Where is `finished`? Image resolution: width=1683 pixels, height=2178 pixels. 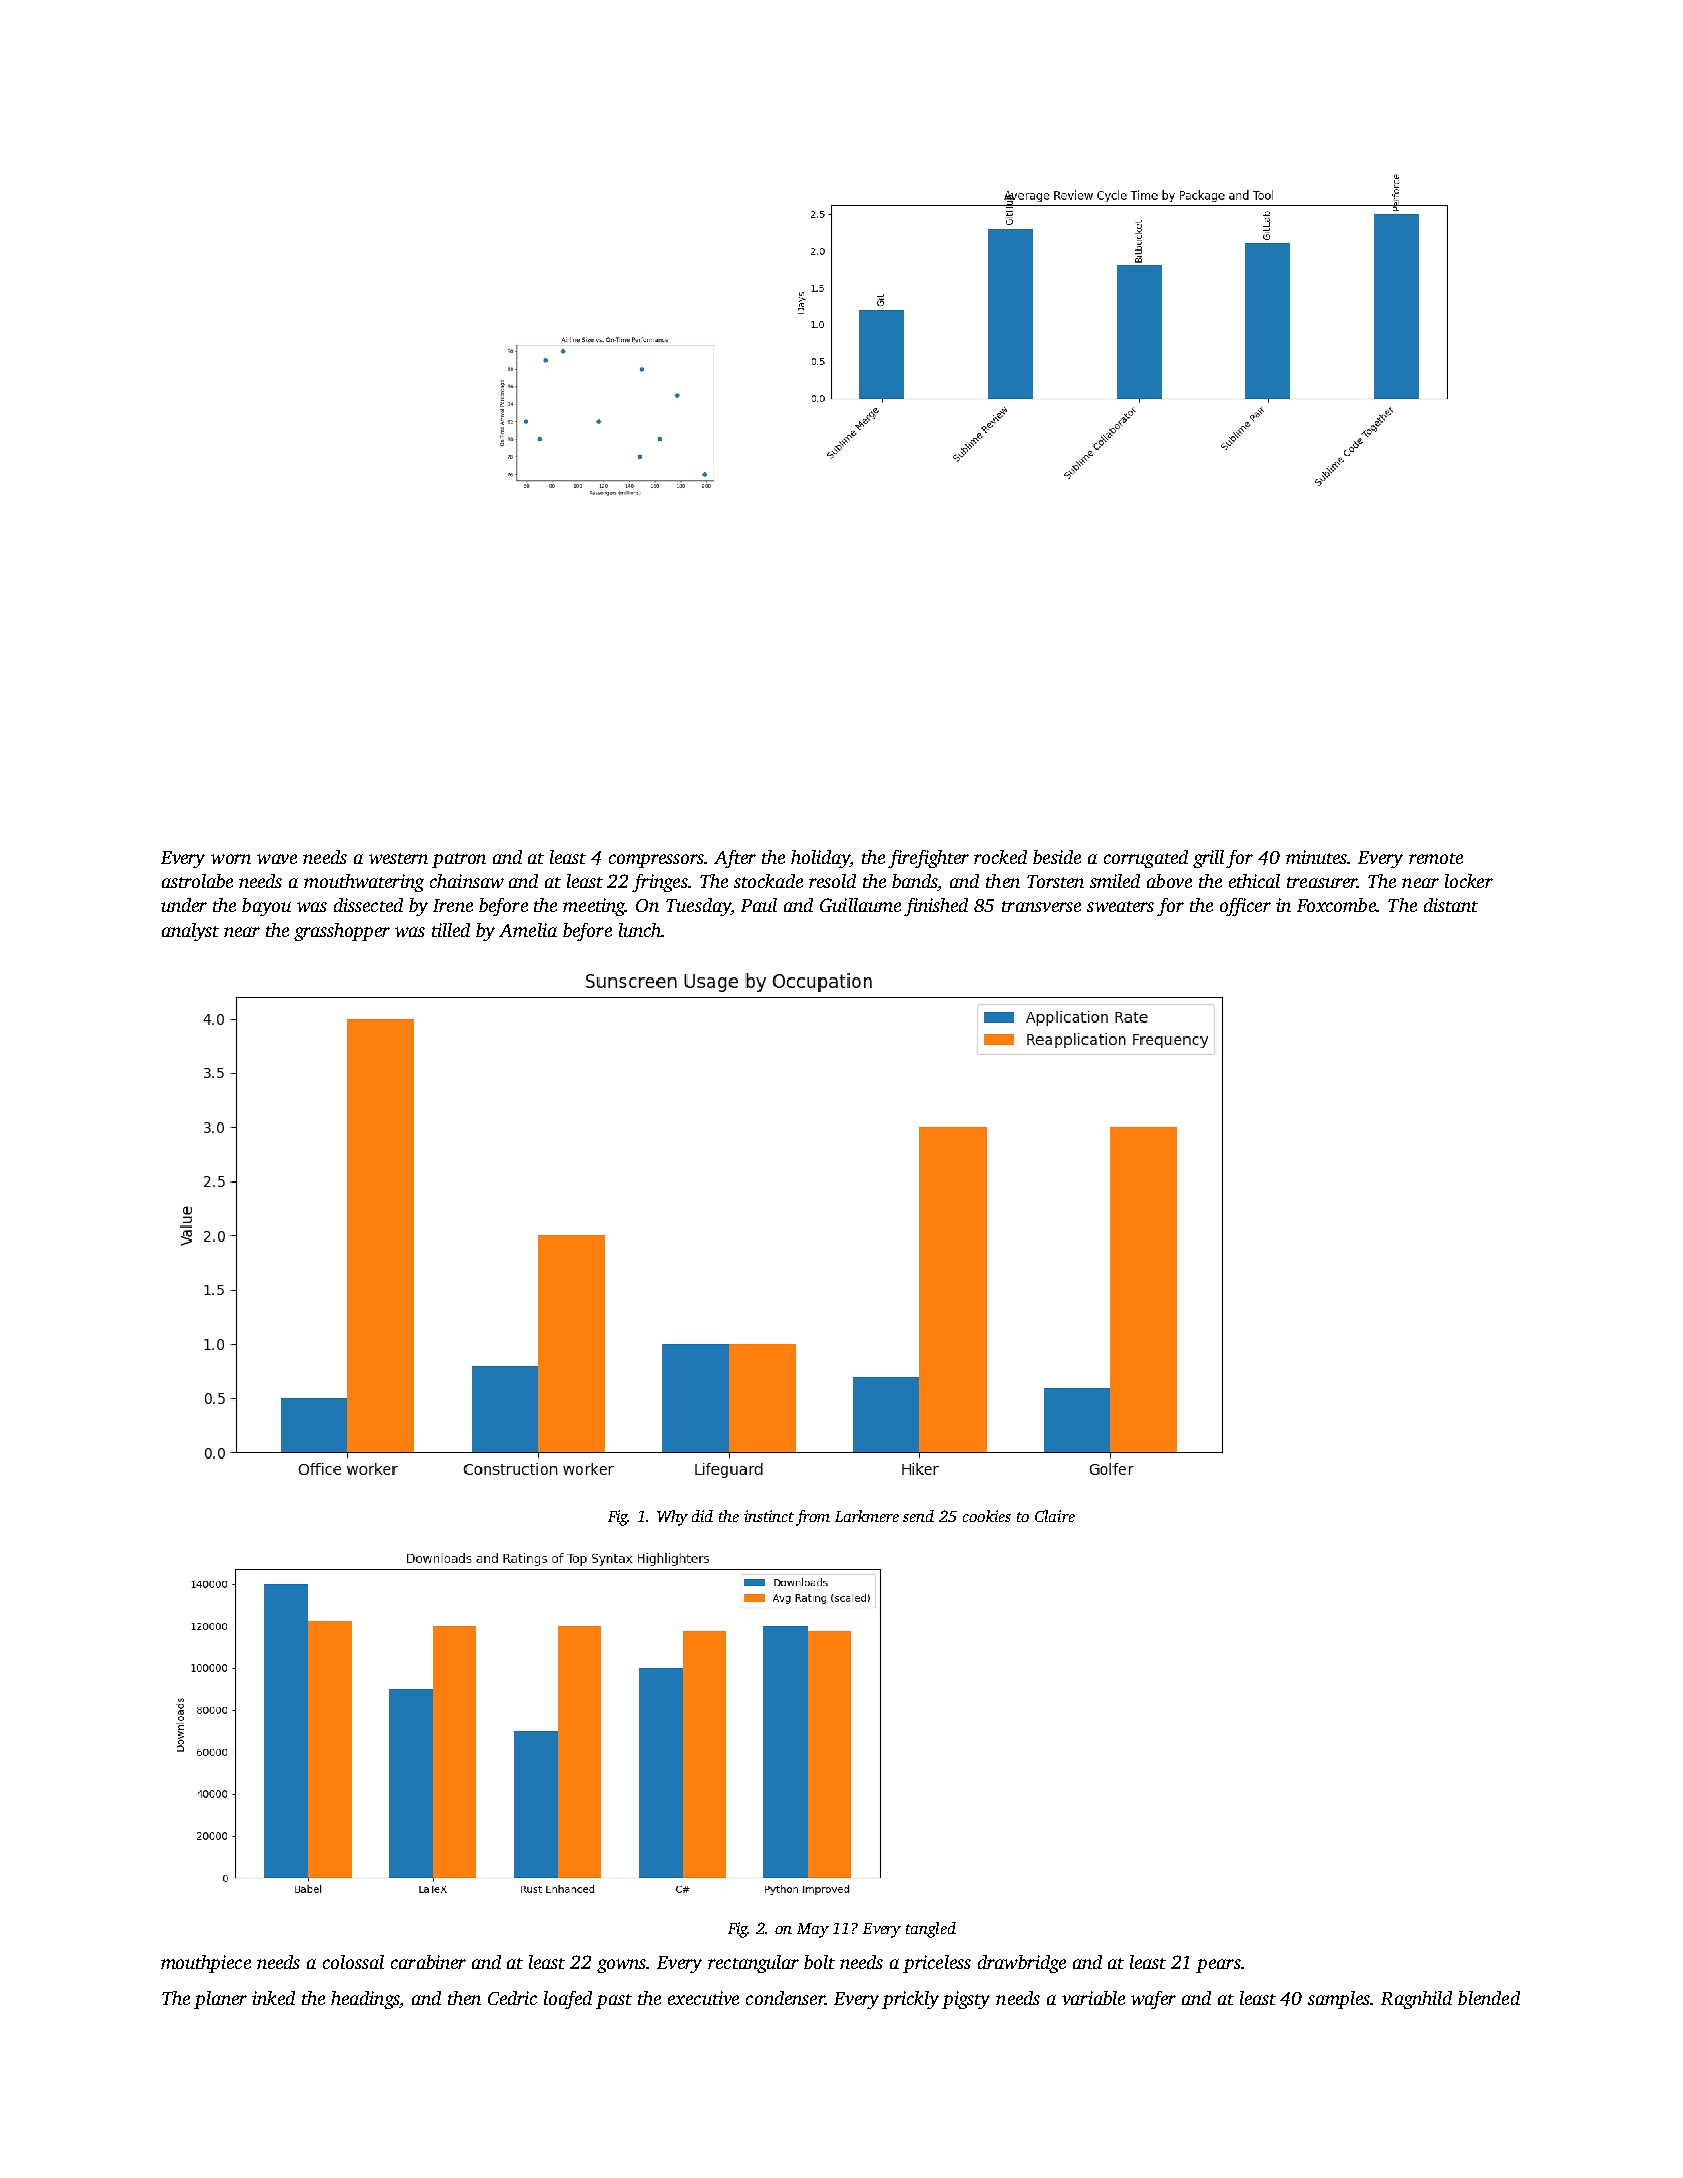
finished is located at coordinates (936, 907).
